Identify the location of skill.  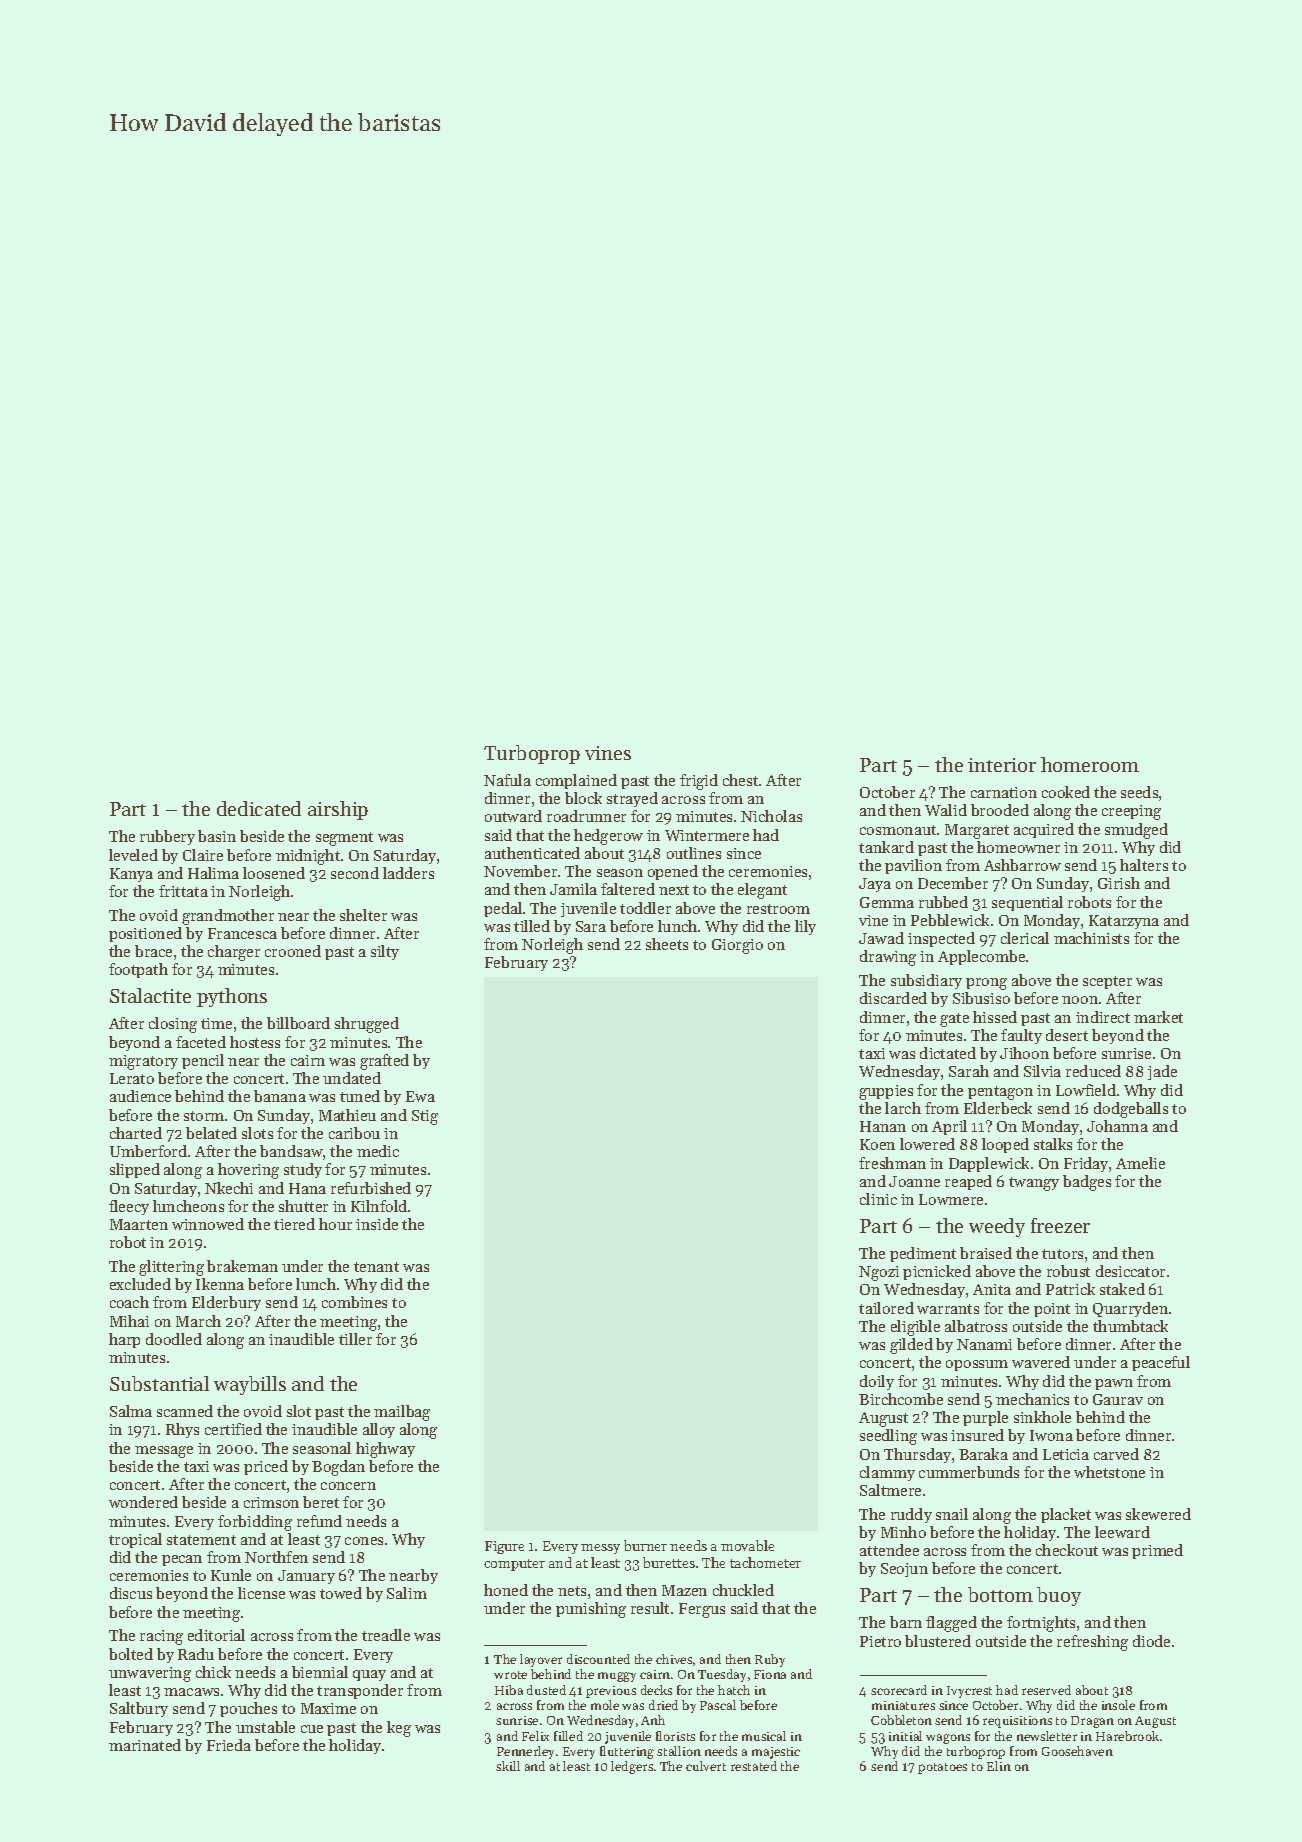
(508, 1766).
